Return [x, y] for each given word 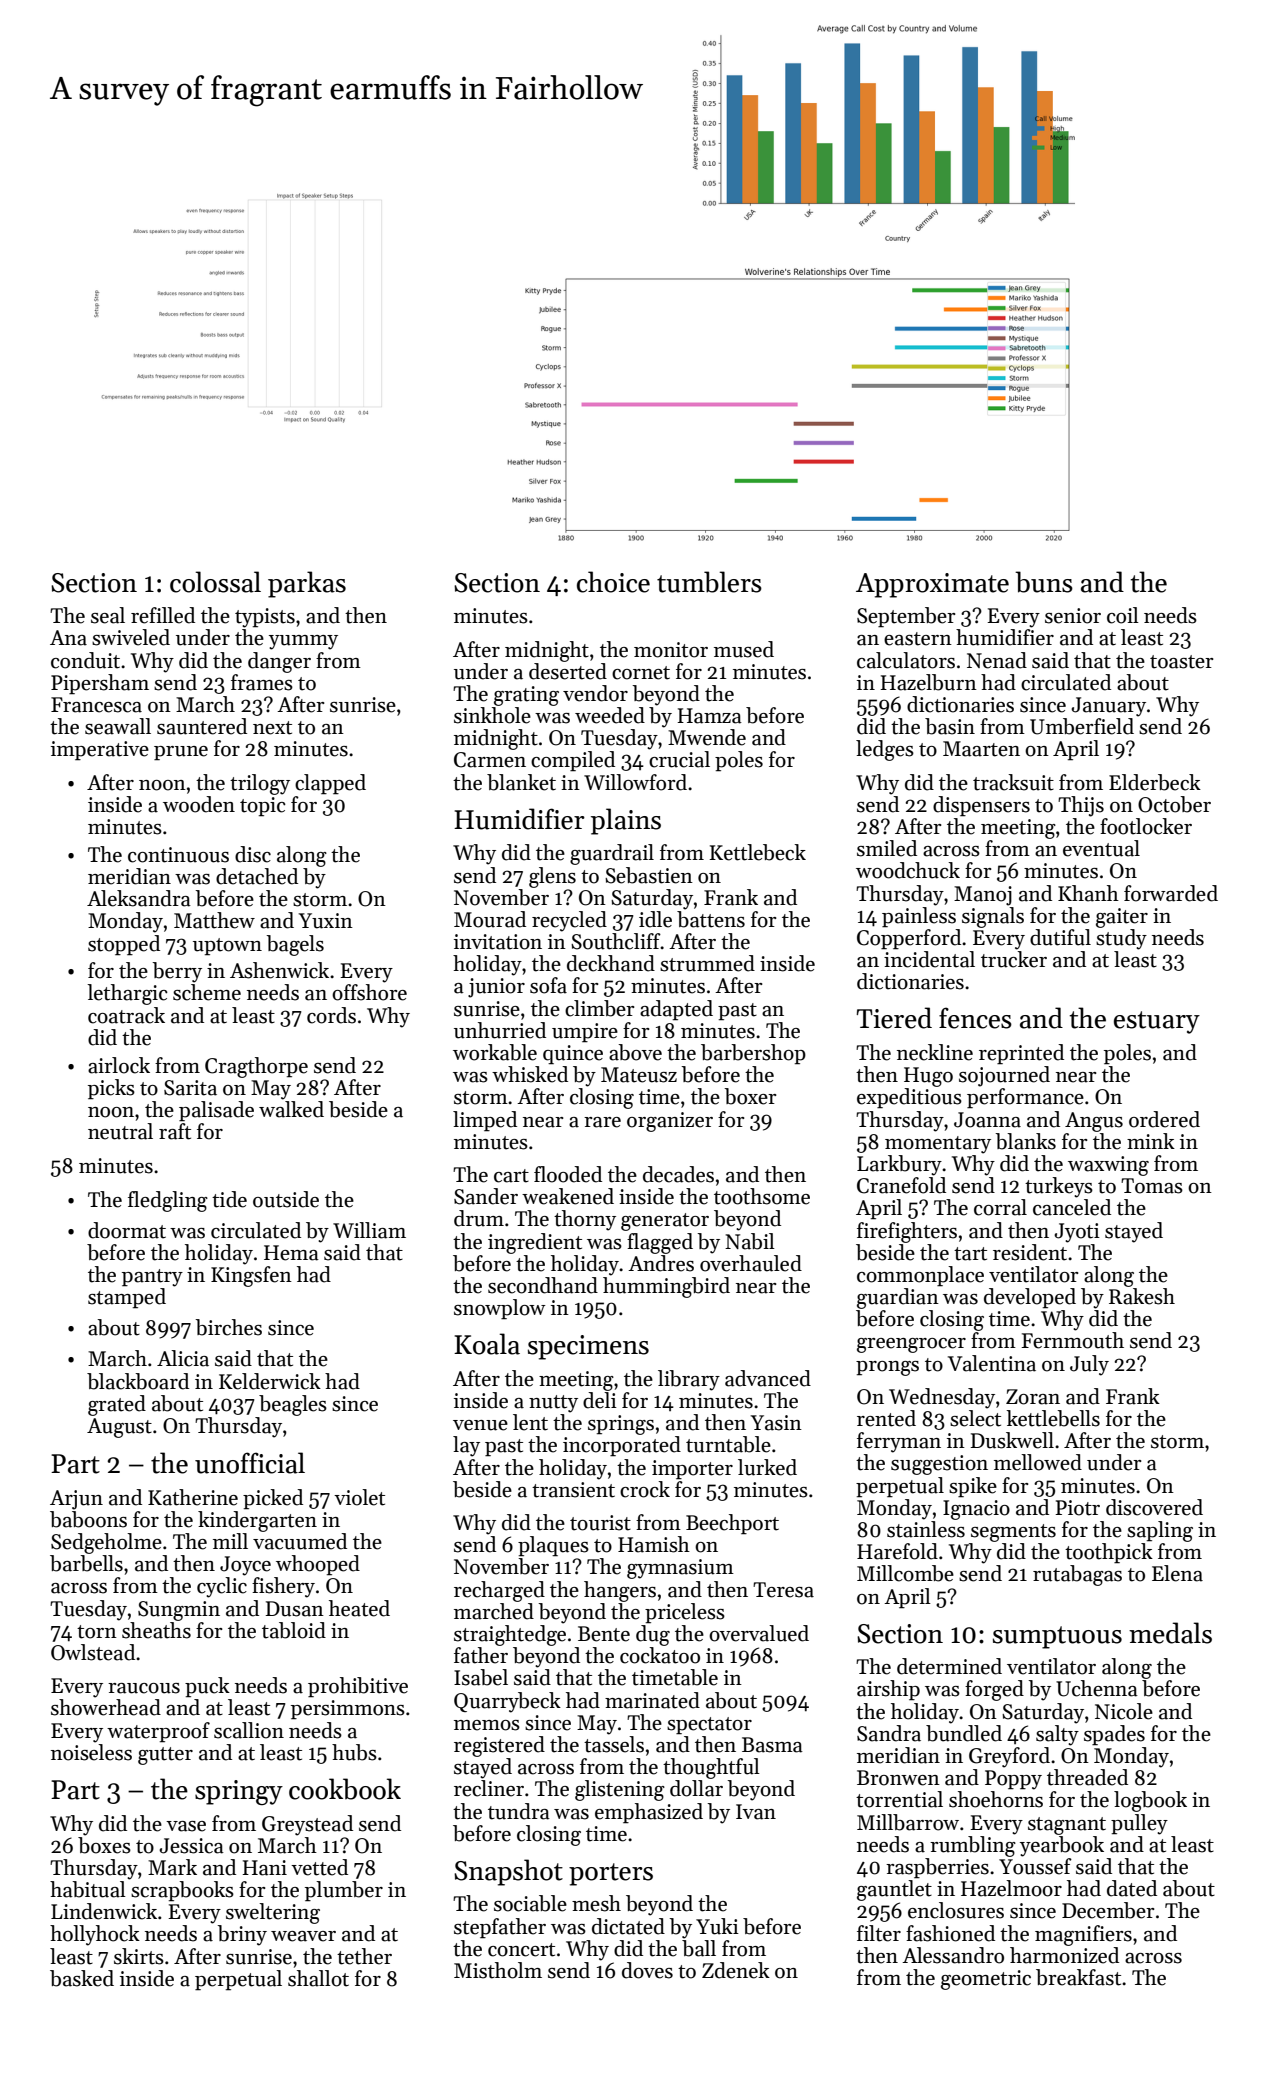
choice [613, 582]
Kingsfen [251, 1276]
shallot [318, 1978]
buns [1044, 582]
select [975, 1418]
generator [665, 1222]
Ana [68, 638]
